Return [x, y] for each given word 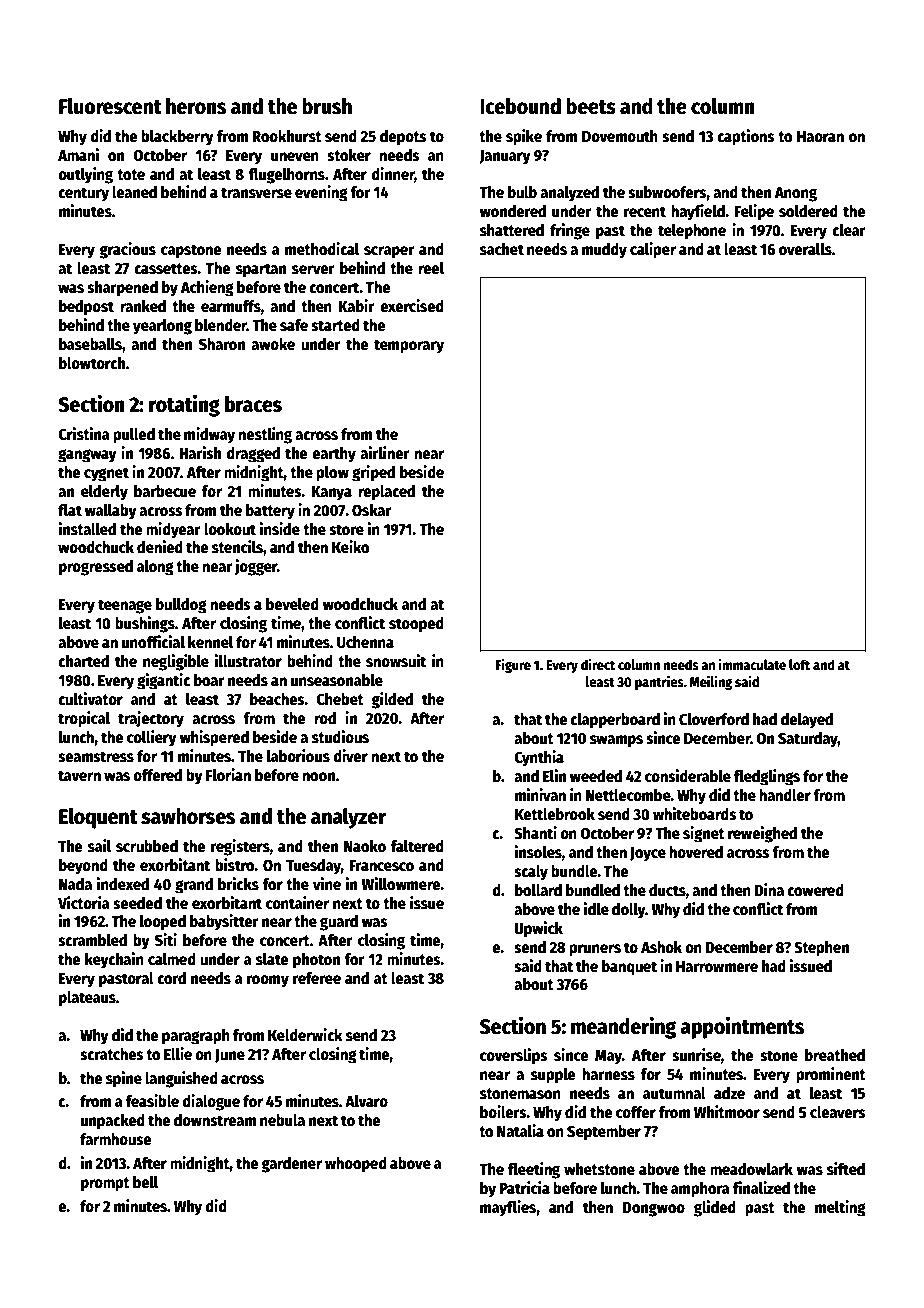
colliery [152, 738]
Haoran [820, 136]
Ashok [661, 947]
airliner [385, 452]
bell [145, 1182]
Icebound [520, 106]
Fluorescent [110, 106]
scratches [112, 1054]
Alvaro [366, 1101]
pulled [134, 436]
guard [339, 923]
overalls [805, 249]
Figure [513, 665]
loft [799, 664]
